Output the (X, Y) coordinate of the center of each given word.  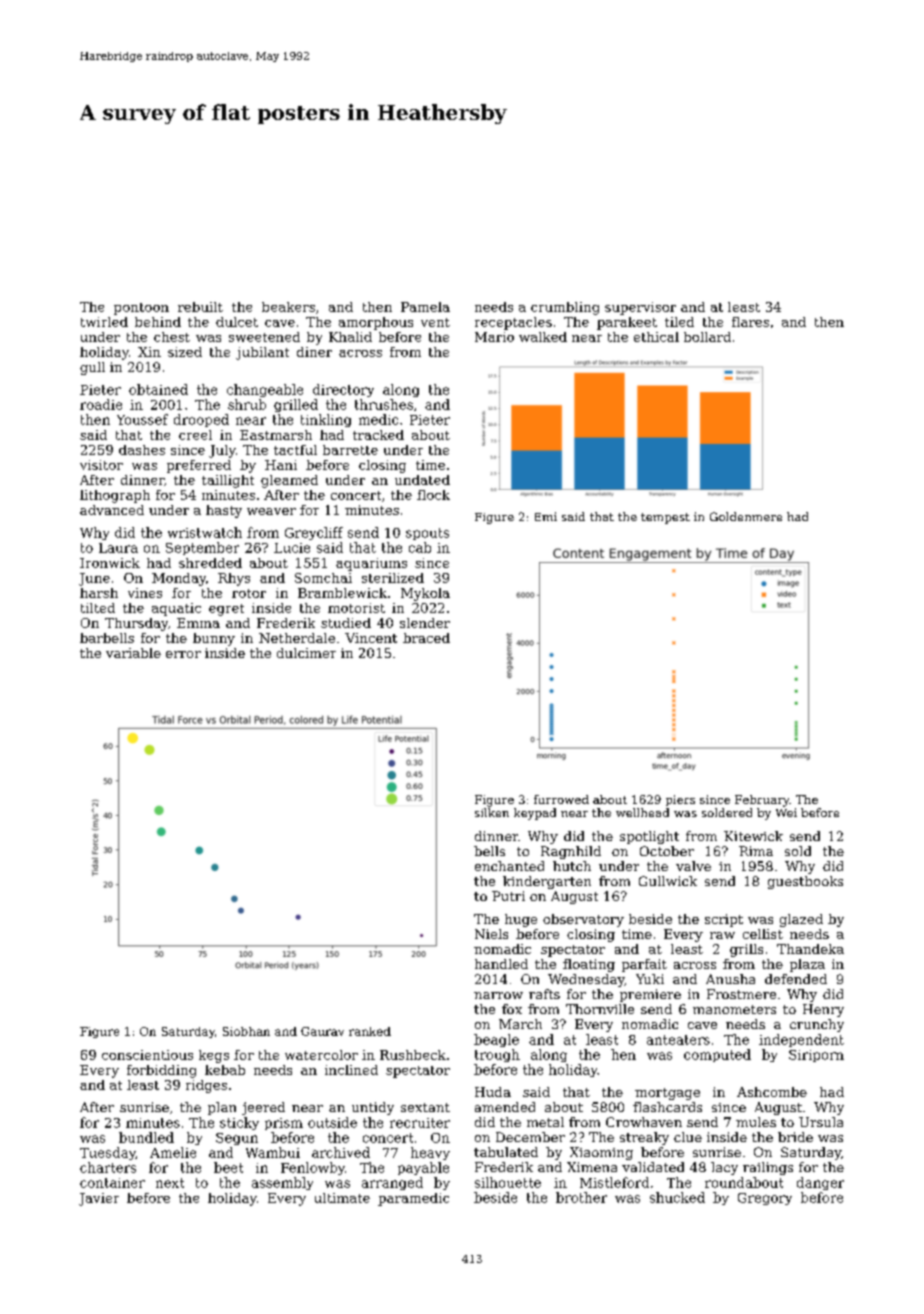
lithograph (115, 496)
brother (581, 1197)
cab (420, 547)
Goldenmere (746, 516)
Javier (99, 1199)
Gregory (765, 1199)
